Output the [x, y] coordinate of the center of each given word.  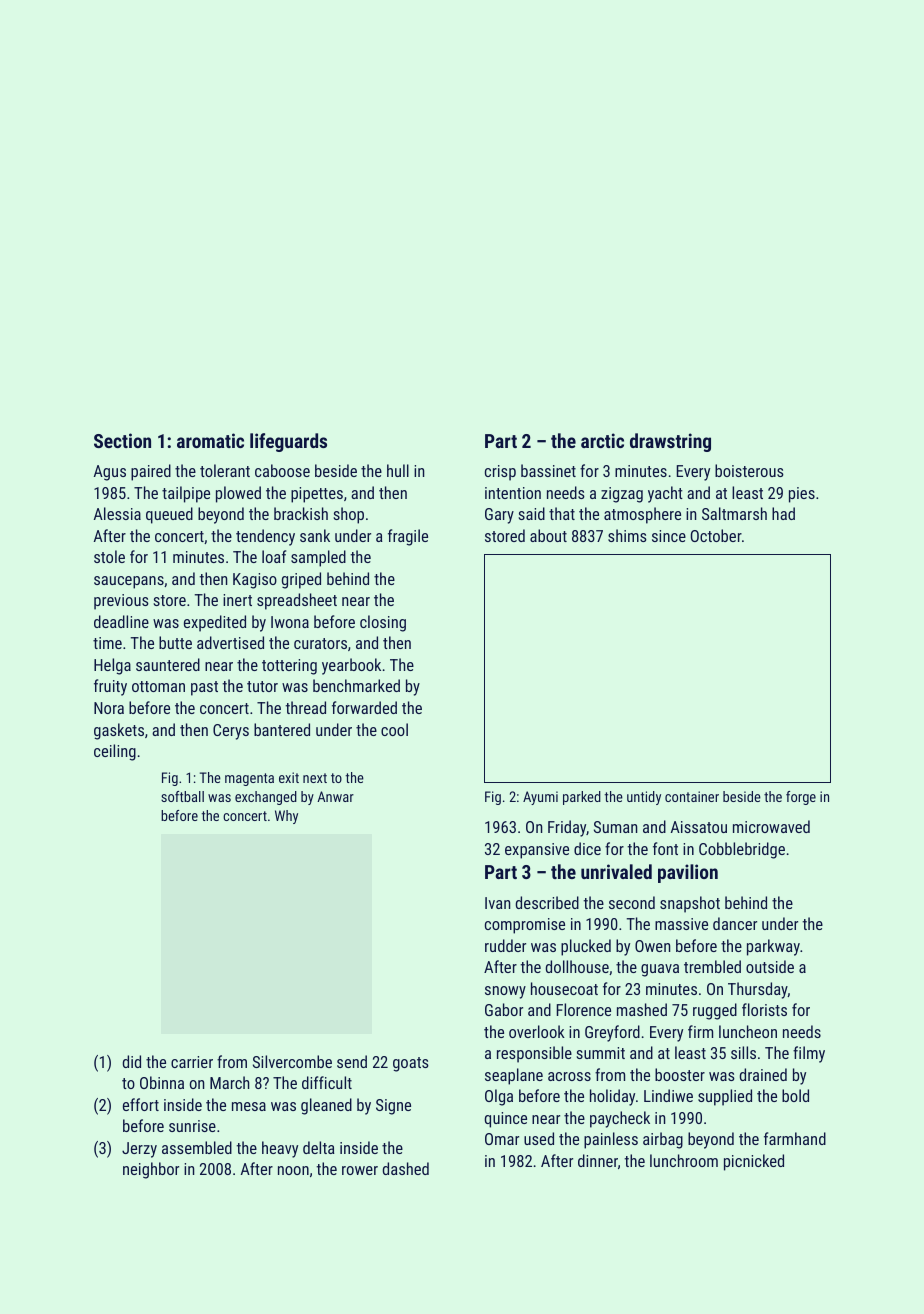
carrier [192, 1062]
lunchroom [684, 1160]
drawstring [670, 442]
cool [394, 729]
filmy [809, 1054]
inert [237, 600]
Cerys [231, 732]
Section [122, 440]
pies [802, 495]
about [548, 535]
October [716, 535]
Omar [502, 1139]
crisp [500, 473]
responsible [534, 1054]
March [229, 1082]
